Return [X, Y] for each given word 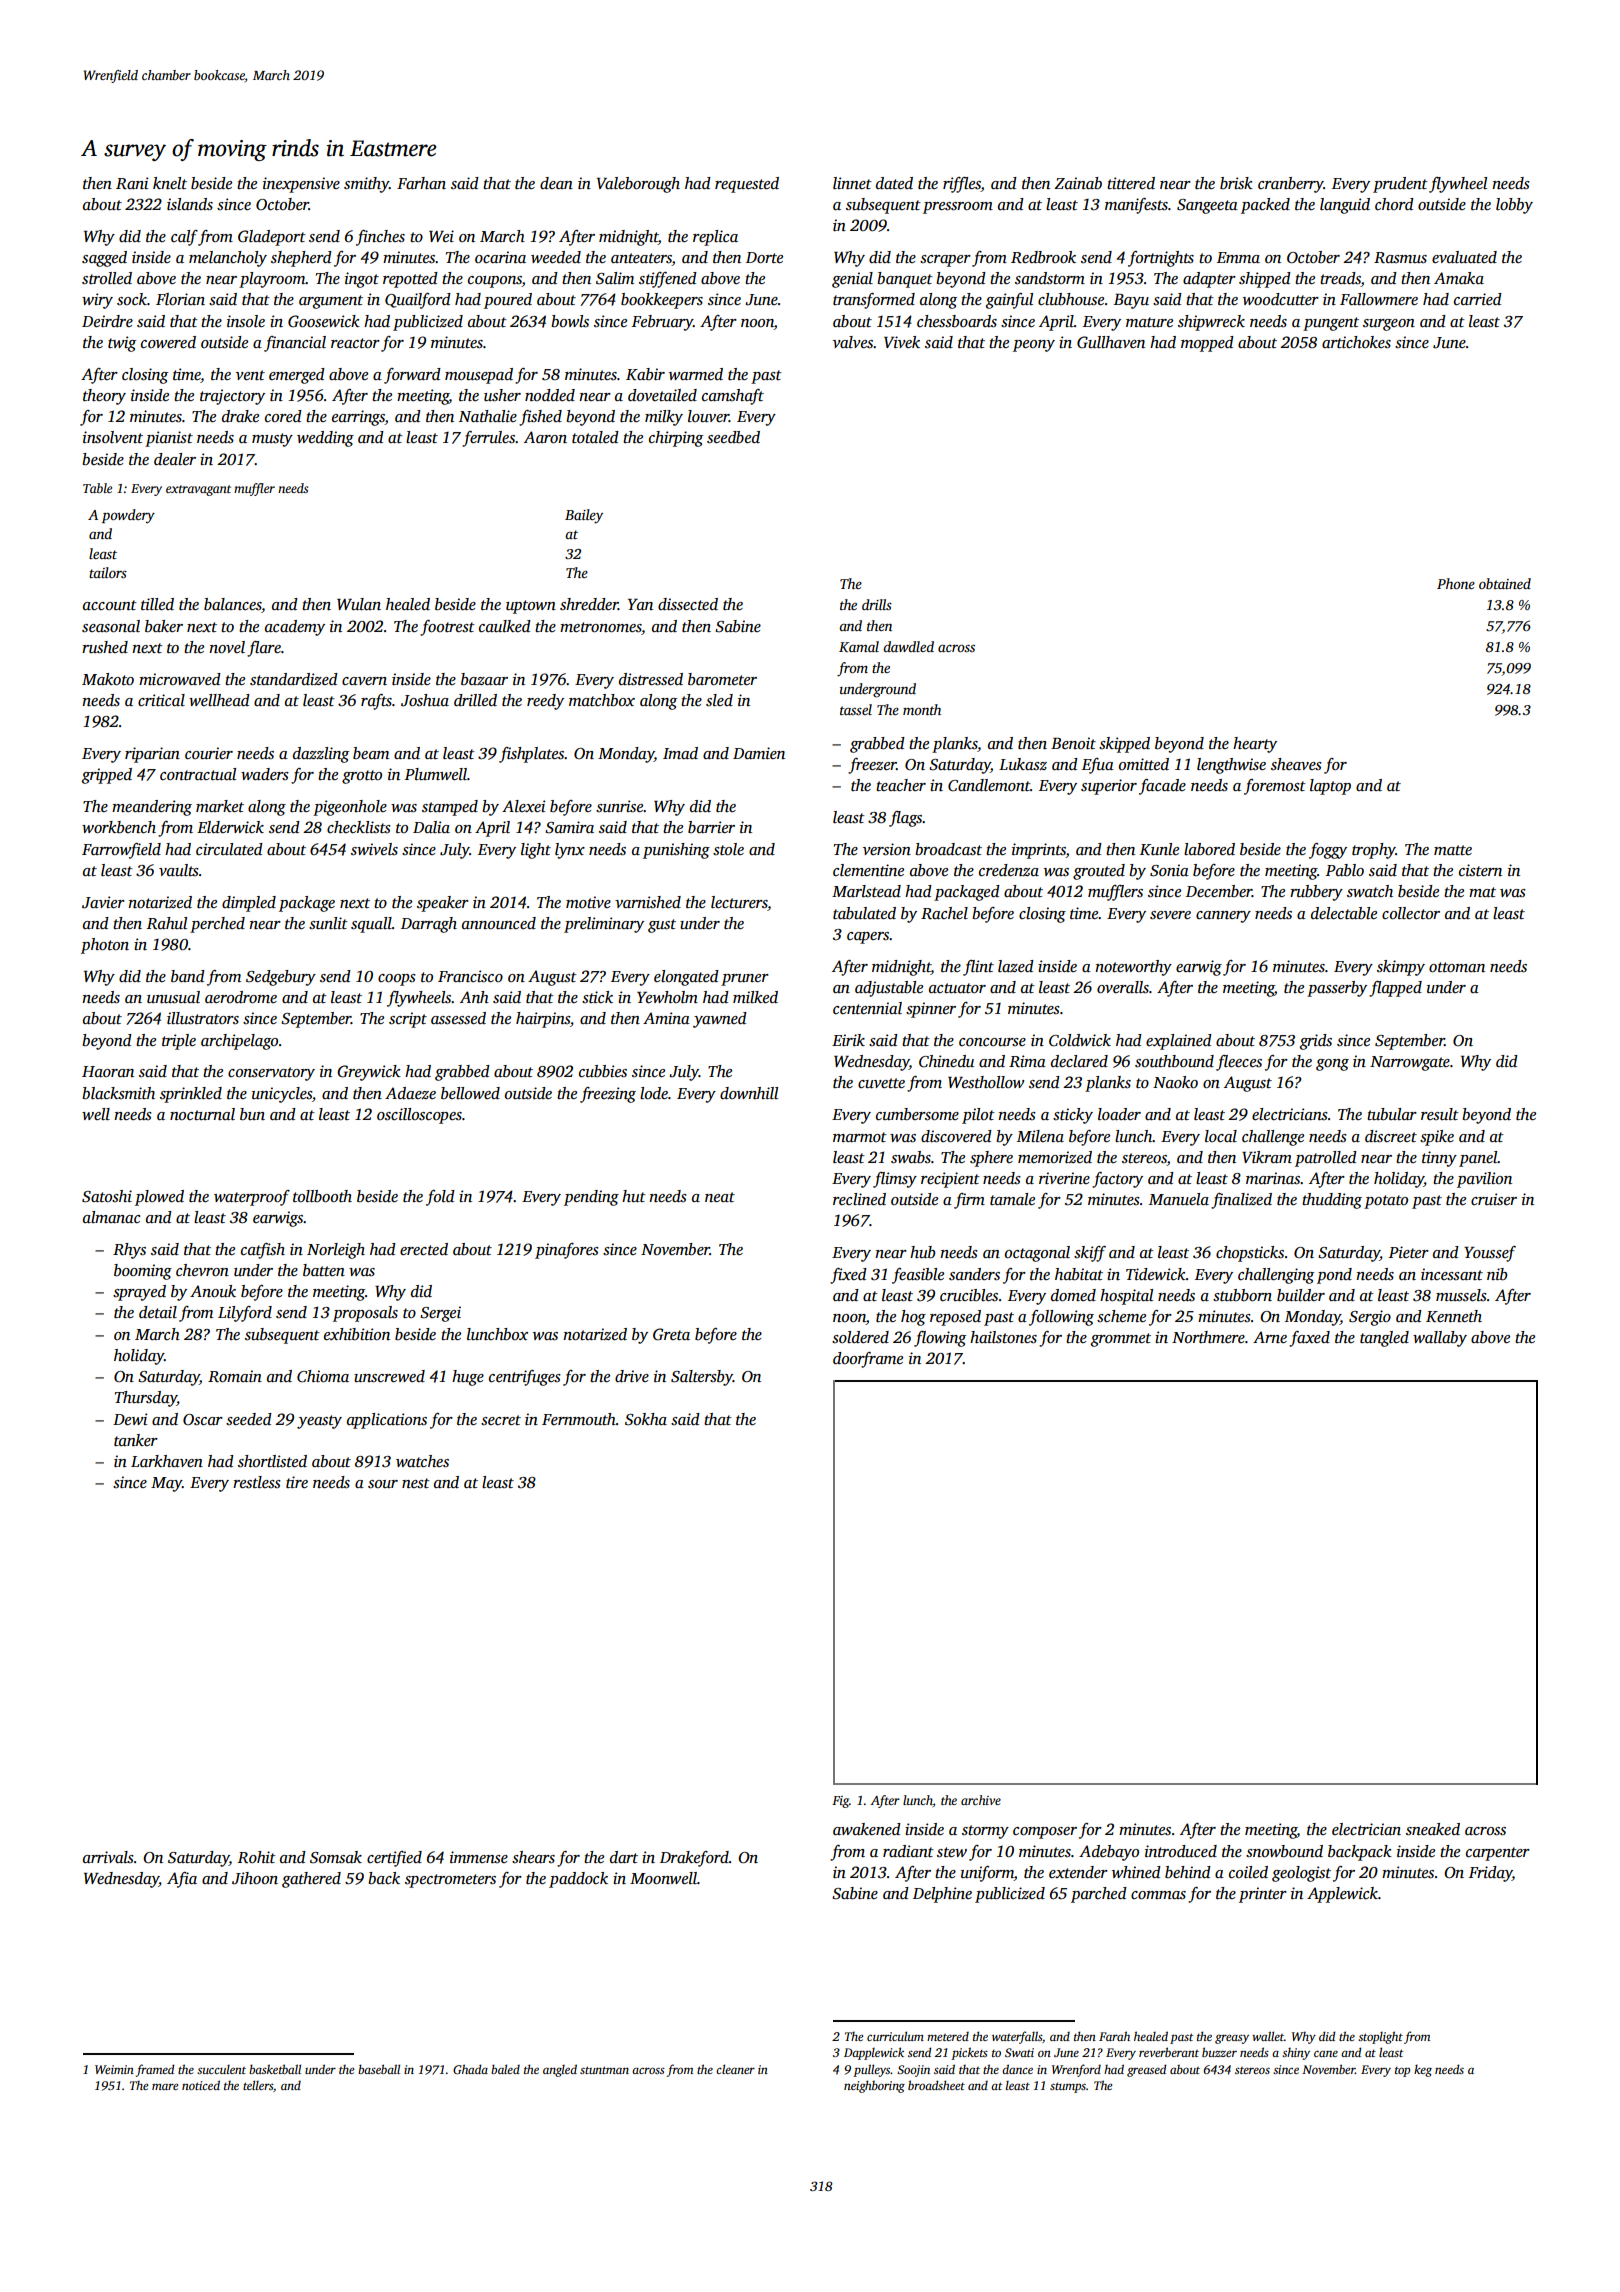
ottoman [1457, 967]
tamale [1012, 1199]
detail [158, 1312]
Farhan [421, 183]
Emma [1238, 257]
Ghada [470, 2069]
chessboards [957, 321]
